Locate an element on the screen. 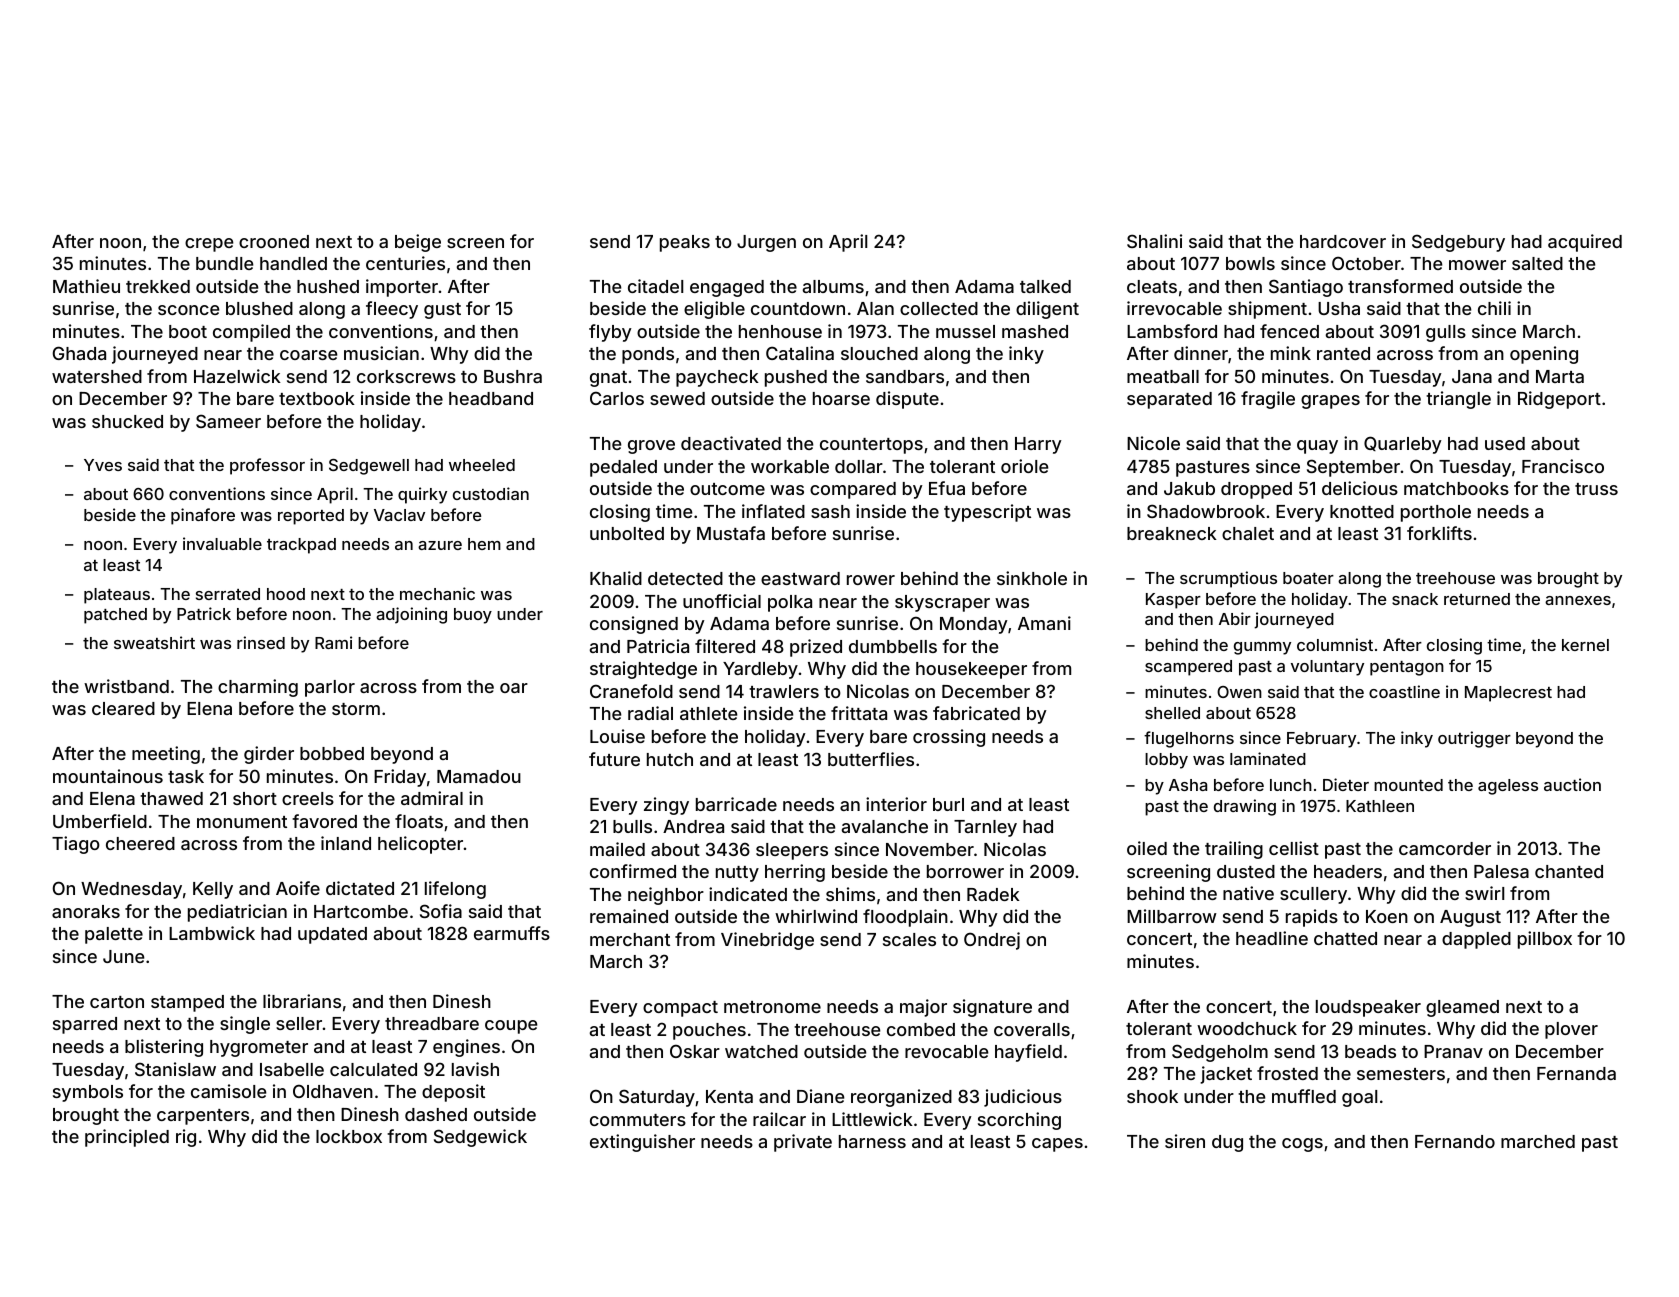 The height and width of the screenshot is (1297, 1679). shipment is located at coordinates (1267, 310).
